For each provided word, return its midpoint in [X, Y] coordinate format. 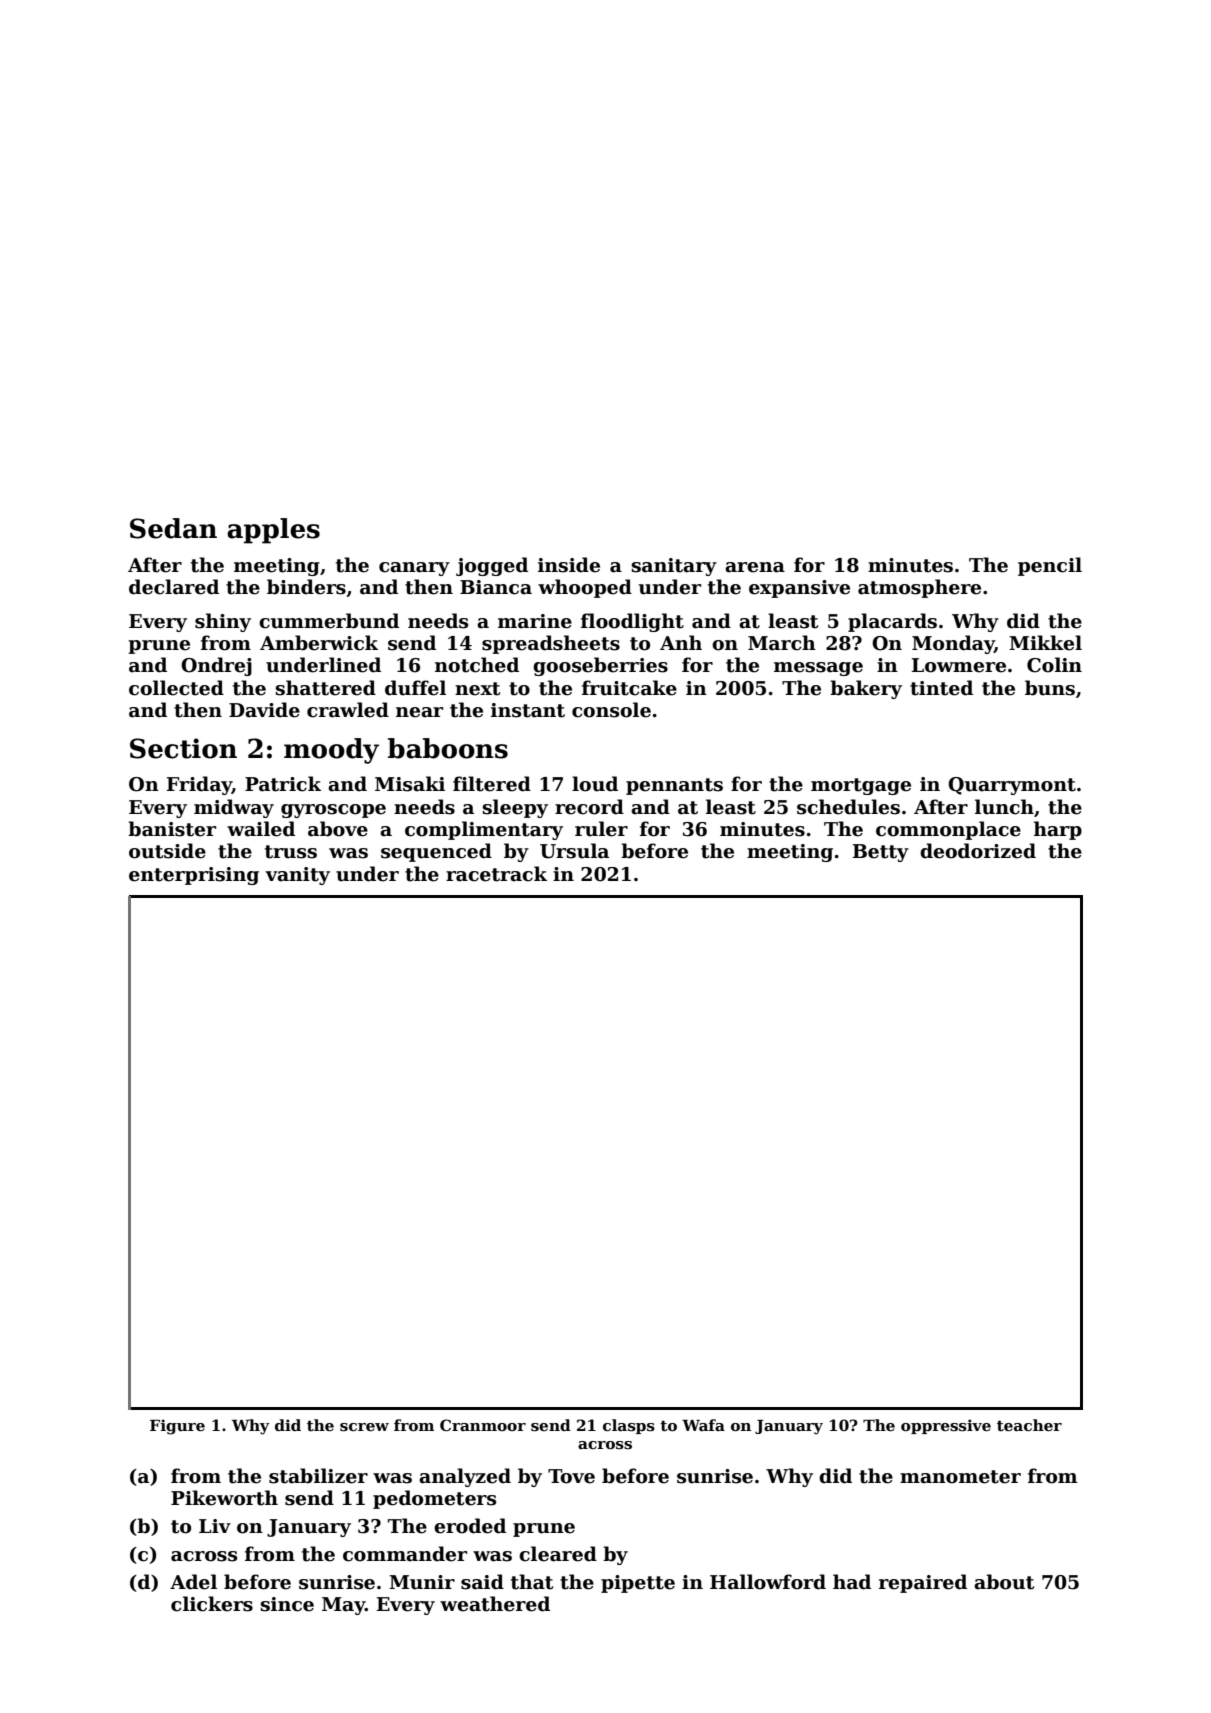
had [852, 1582]
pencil [1050, 566]
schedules [848, 807]
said [482, 1582]
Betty [881, 853]
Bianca [496, 587]
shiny [223, 622]
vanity [297, 876]
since [287, 1604]
